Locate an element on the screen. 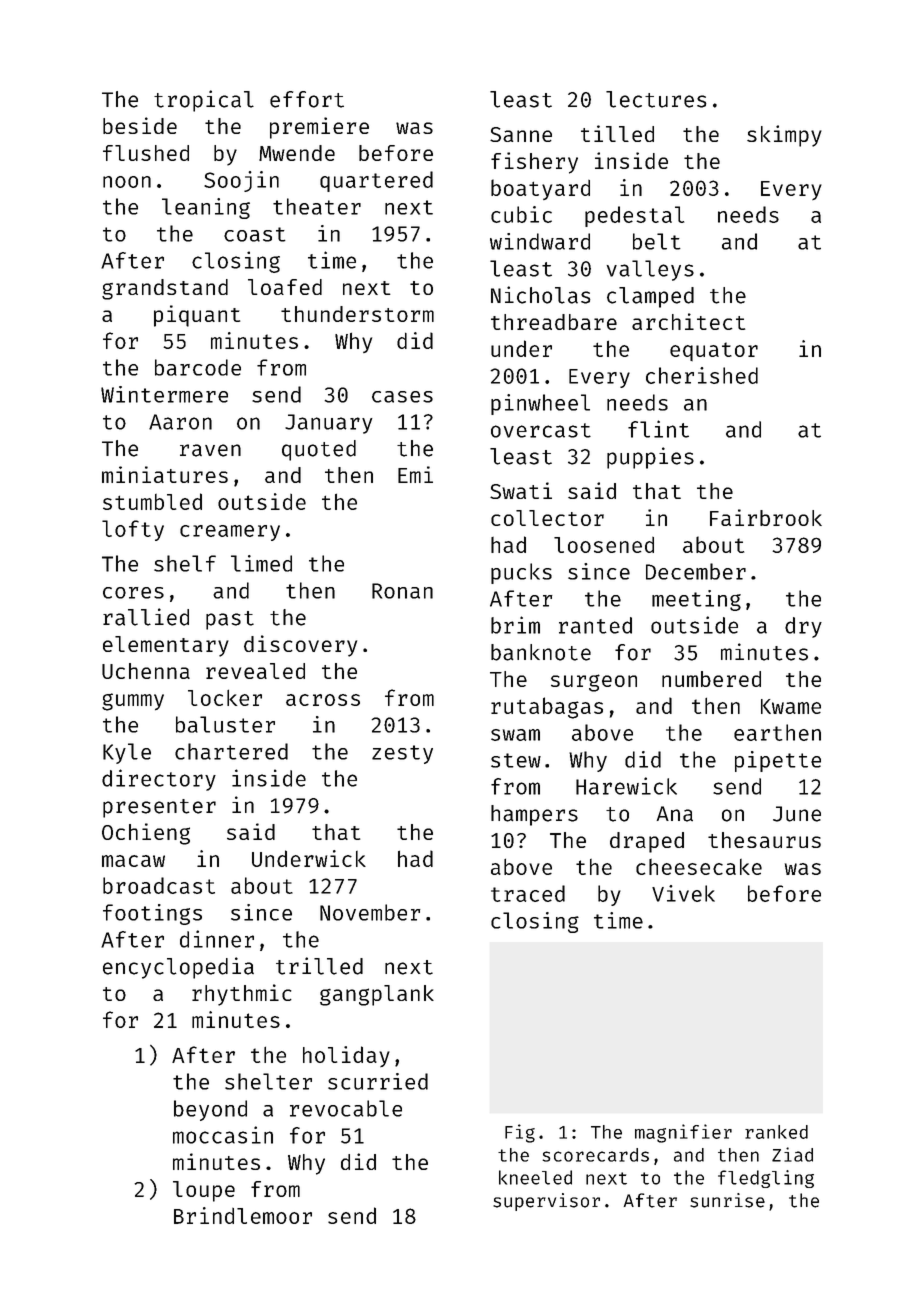 This screenshot has width=924, height=1311. ranked is located at coordinates (776, 1132).
